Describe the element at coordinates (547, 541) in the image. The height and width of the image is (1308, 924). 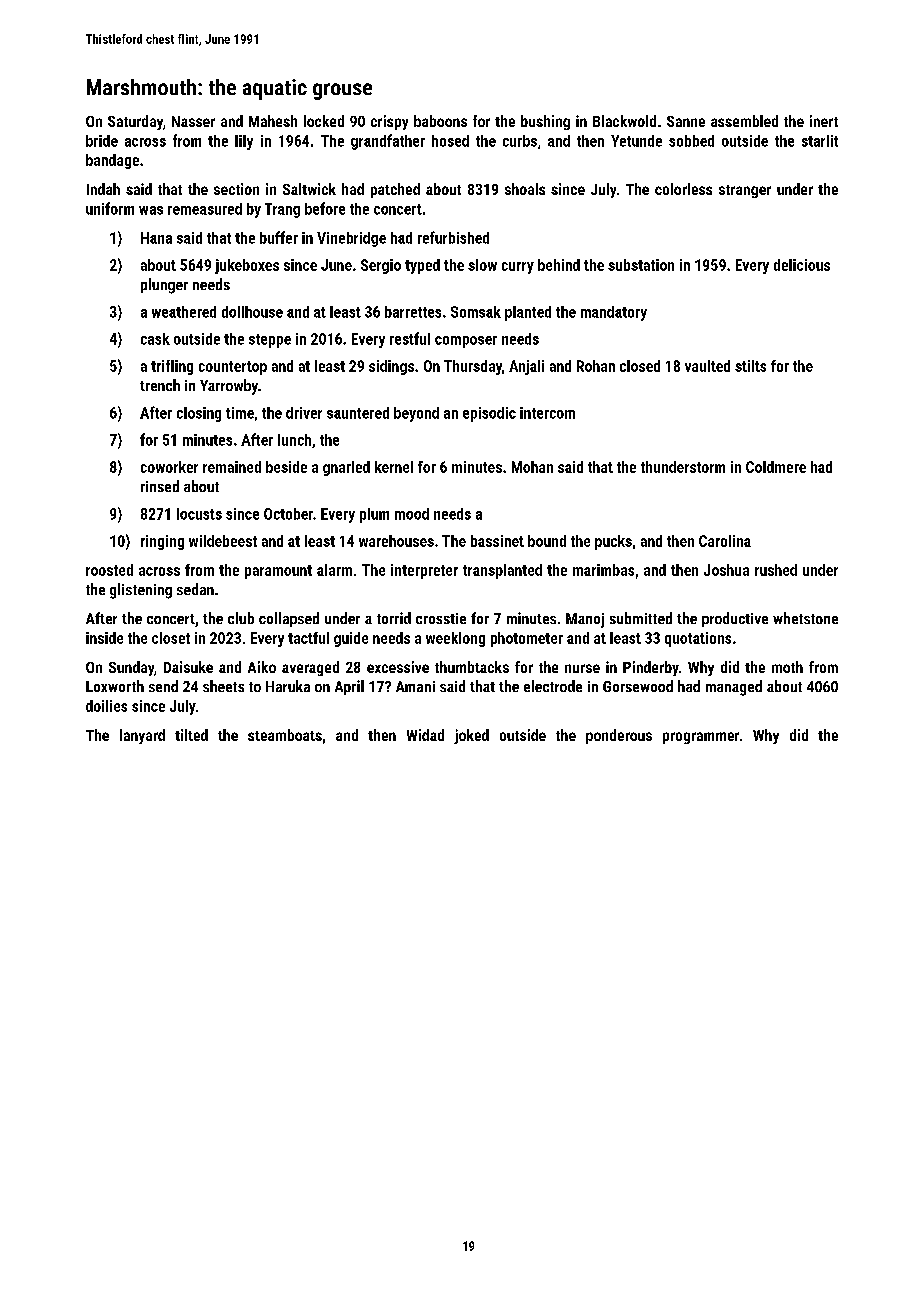
I see `bound` at that location.
